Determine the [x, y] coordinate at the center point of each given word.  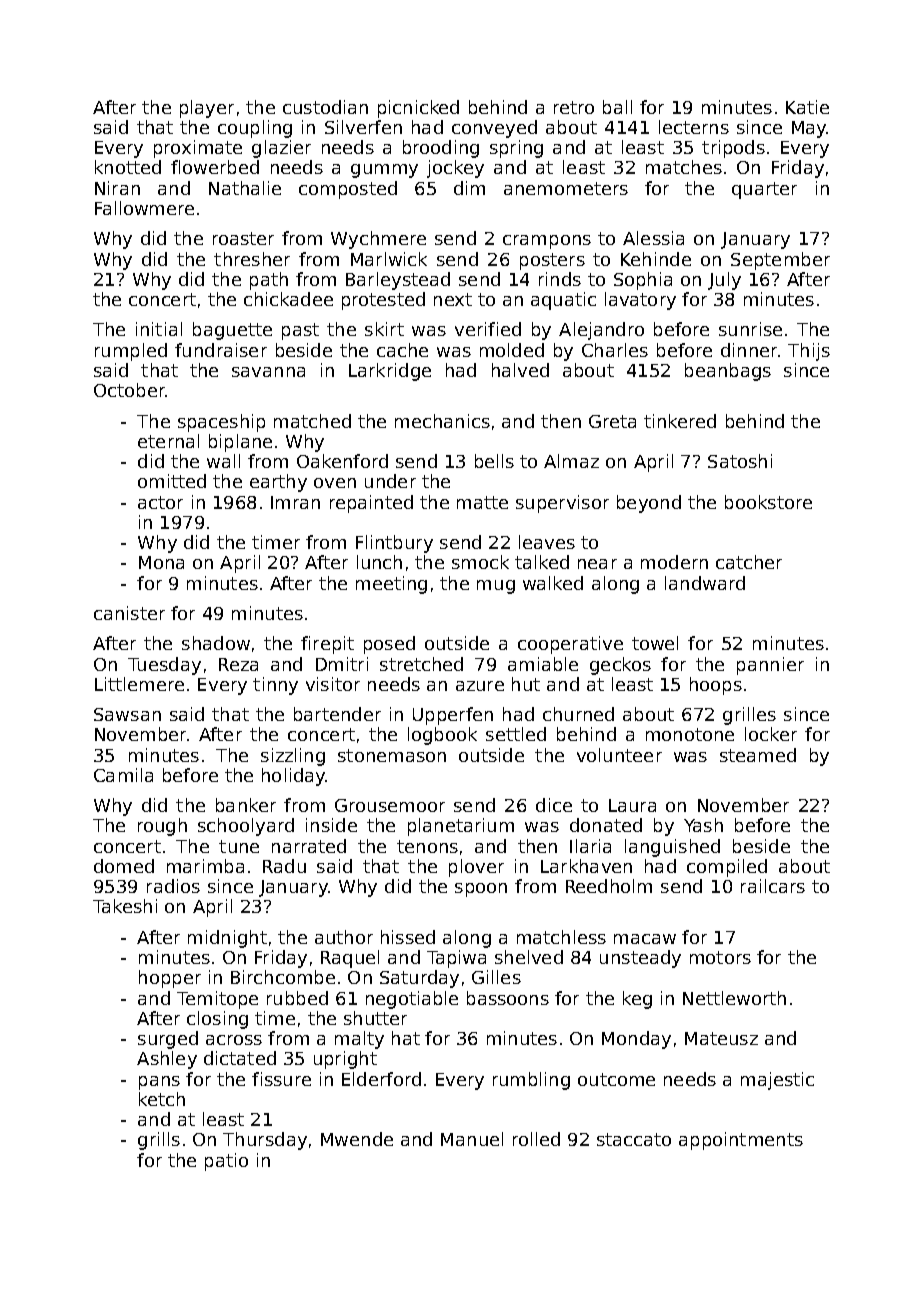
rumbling [531, 1081]
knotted [128, 167]
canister [129, 613]
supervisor [562, 504]
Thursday [265, 1141]
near [597, 564]
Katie [807, 107]
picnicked [418, 109]
